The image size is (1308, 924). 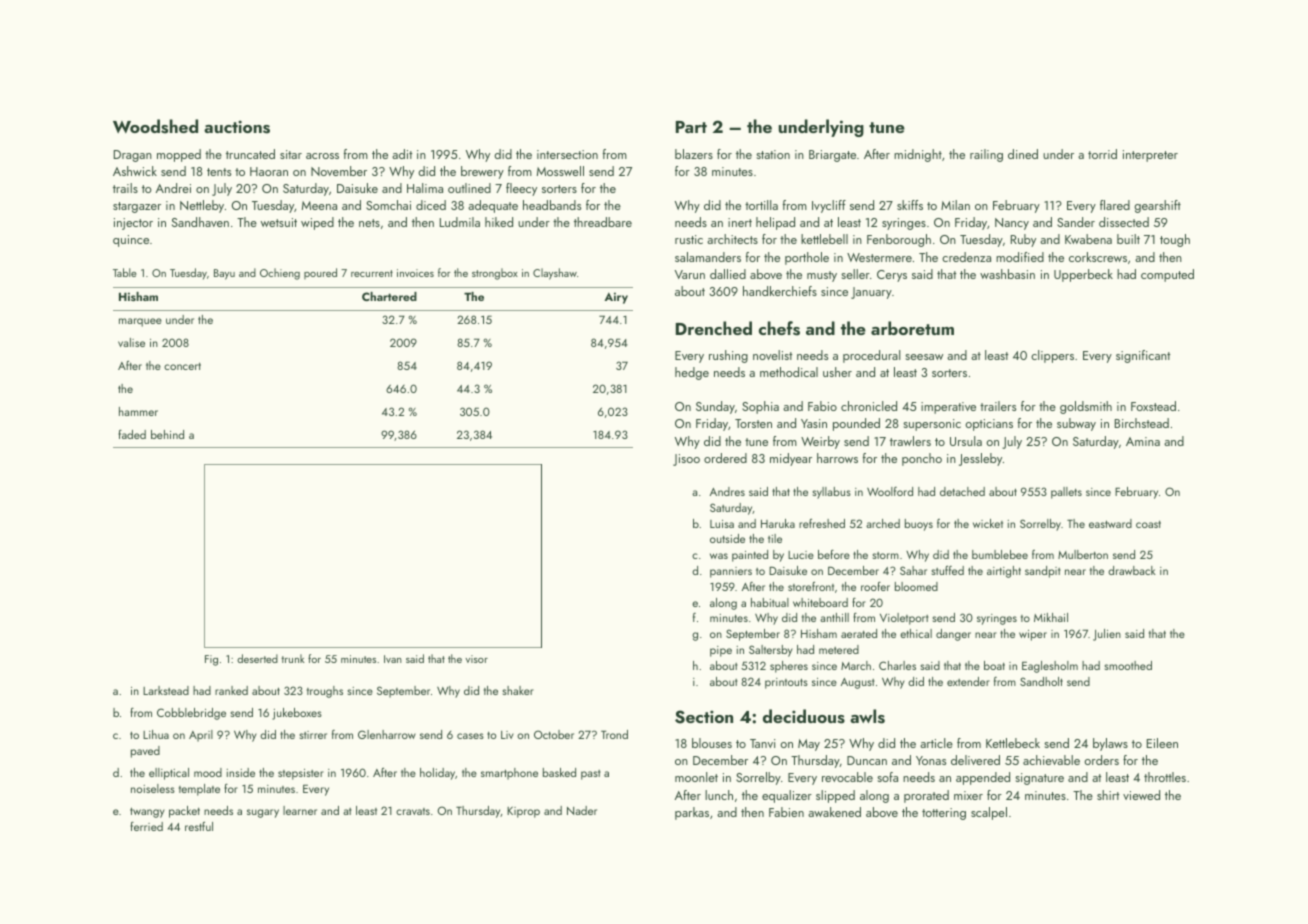 What do you see at coordinates (753, 423) in the document?
I see `Torsten` at bounding box center [753, 423].
